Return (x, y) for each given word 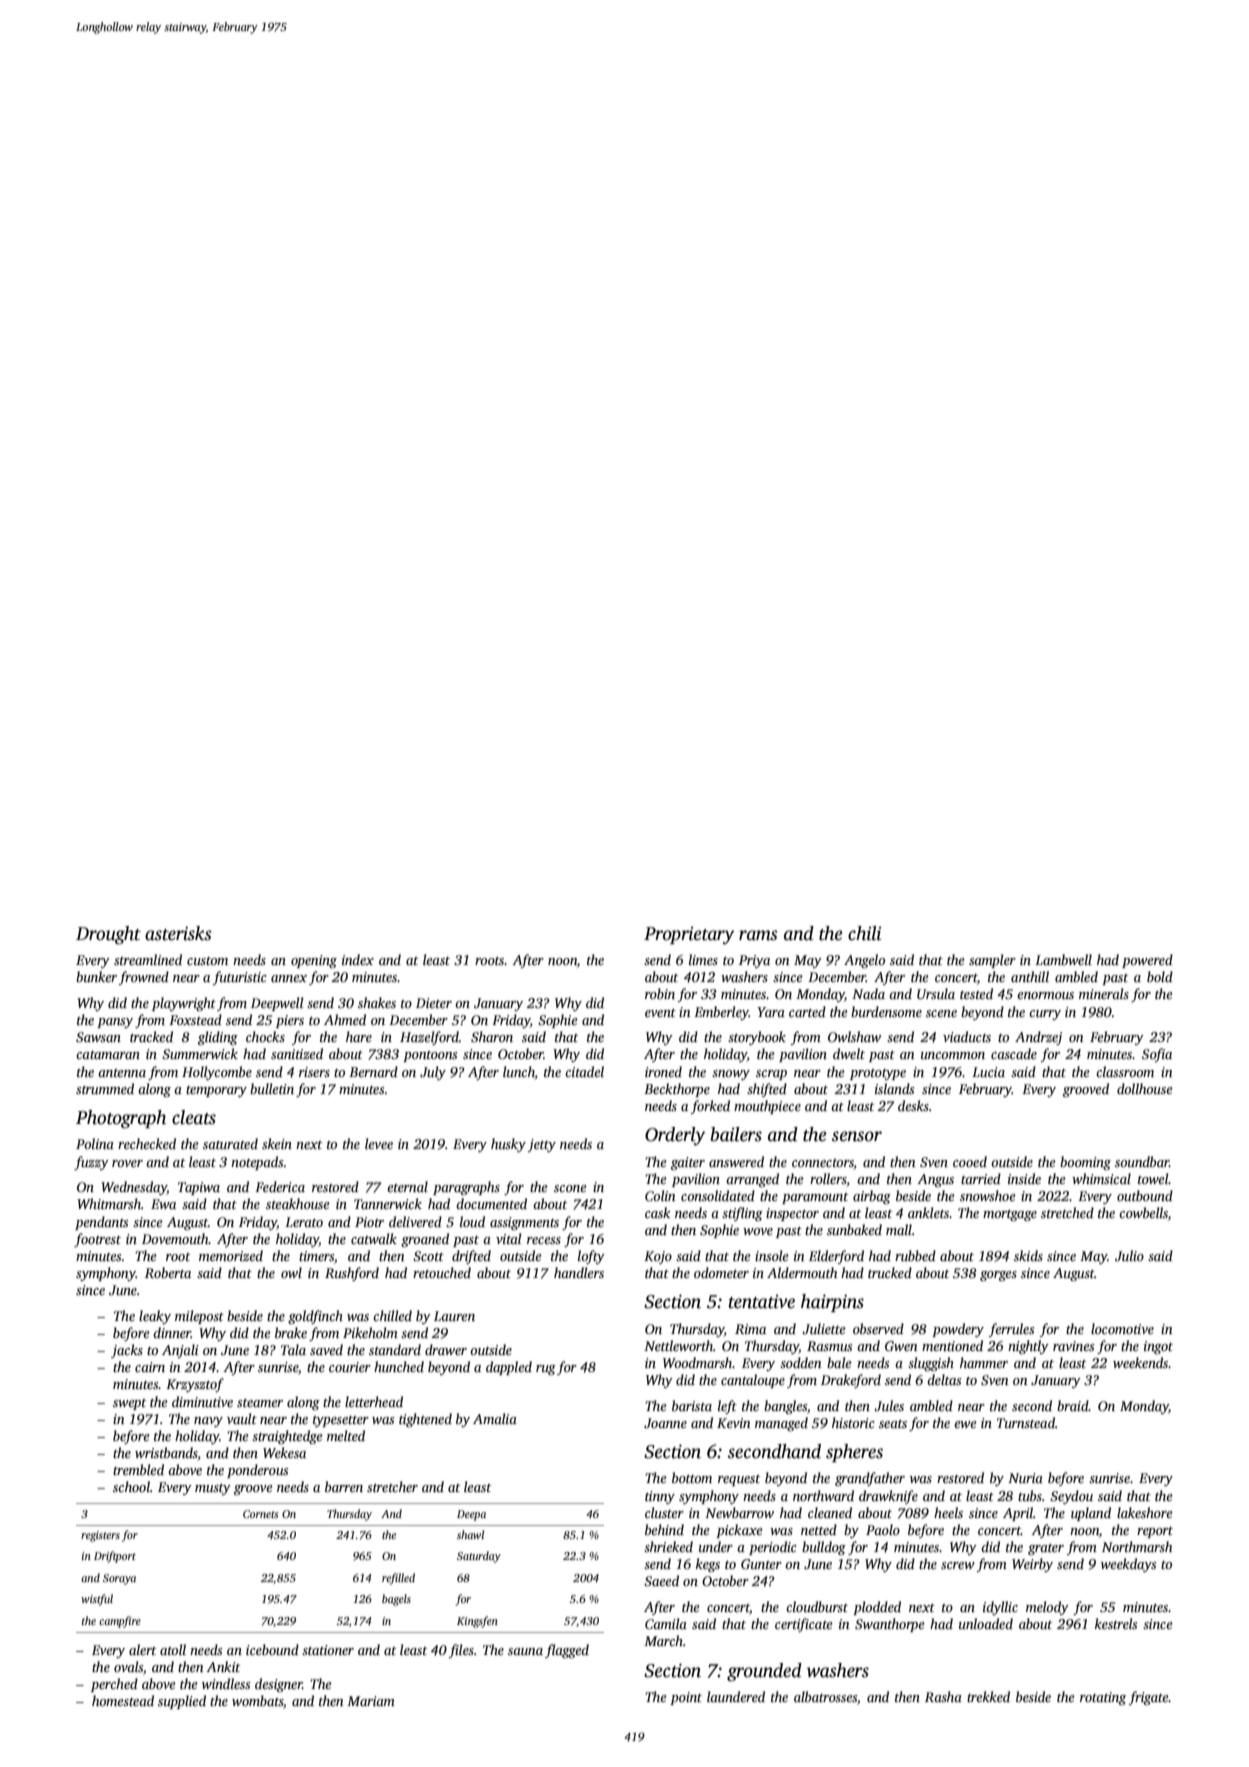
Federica (280, 1186)
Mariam (371, 1701)
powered (1147, 961)
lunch (519, 1071)
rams (758, 935)
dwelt (849, 1053)
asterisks (178, 933)
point (686, 1698)
